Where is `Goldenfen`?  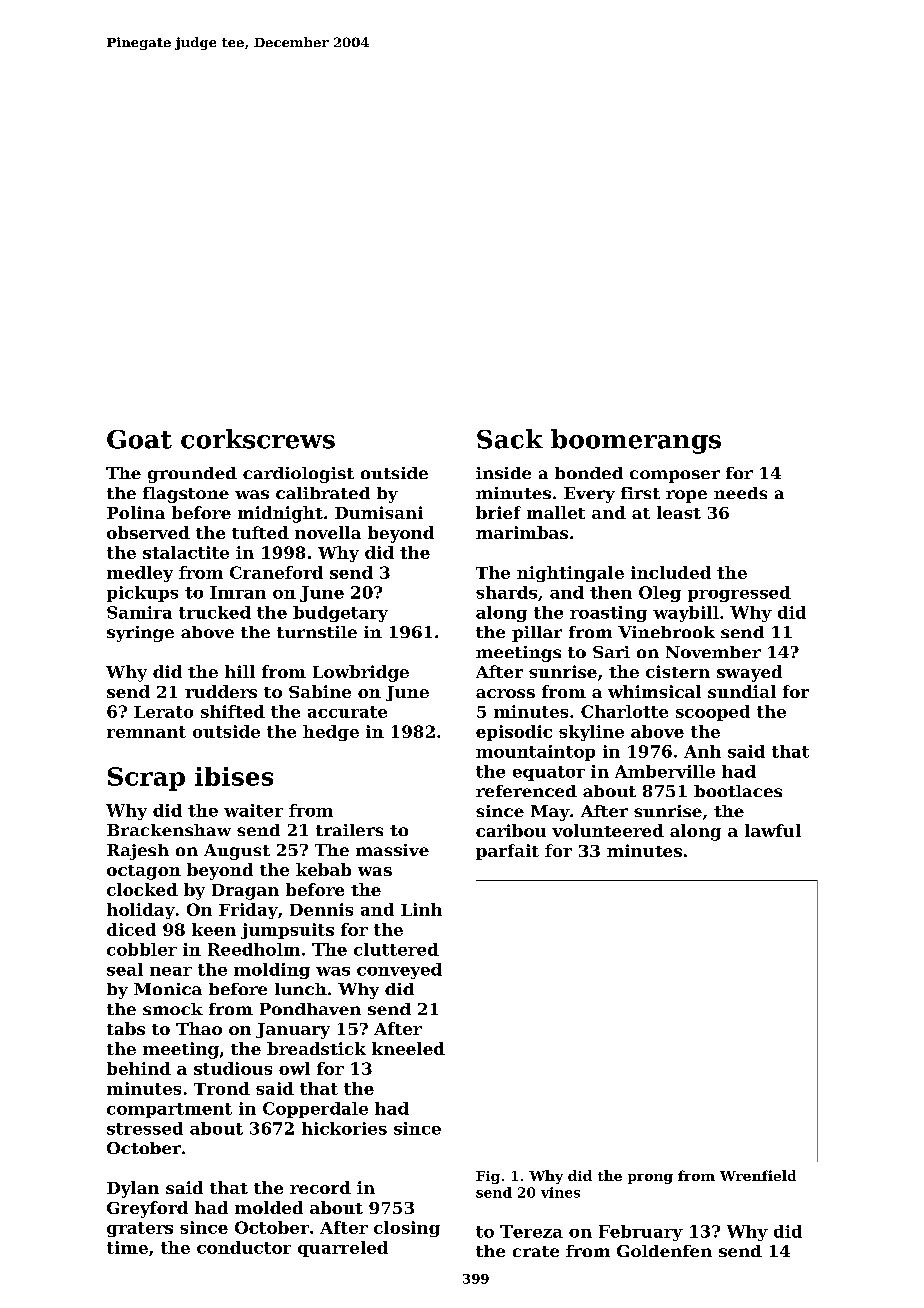
Goldenfen is located at coordinates (664, 1251).
